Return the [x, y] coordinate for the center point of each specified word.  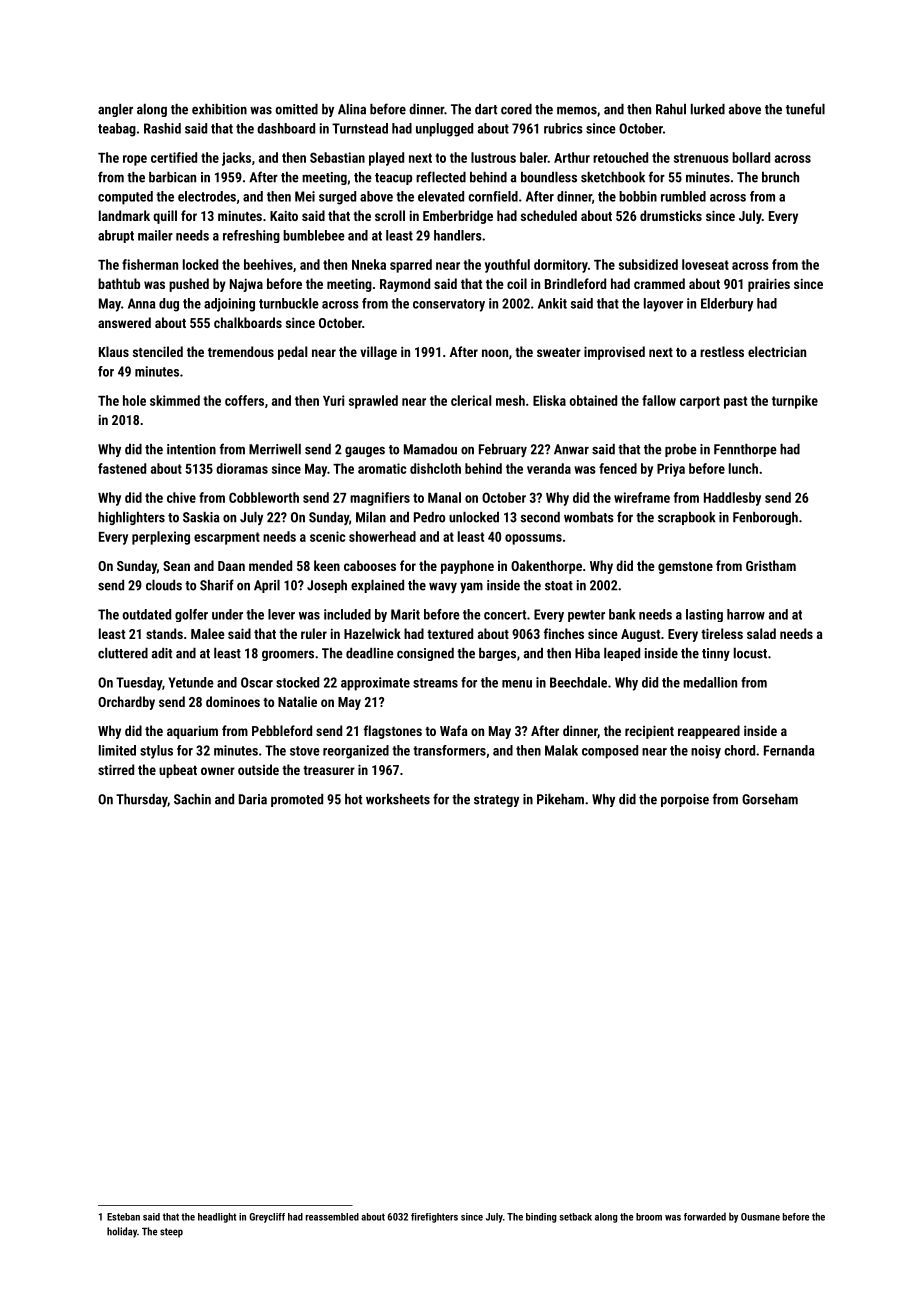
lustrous [493, 157]
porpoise [685, 800]
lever [281, 614]
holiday [122, 1232]
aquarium [192, 732]
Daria [253, 799]
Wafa [454, 730]
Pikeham [560, 799]
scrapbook [687, 518]
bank [622, 614]
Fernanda [789, 750]
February [503, 450]
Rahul [671, 109]
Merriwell [275, 449]
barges [497, 654]
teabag [117, 130]
